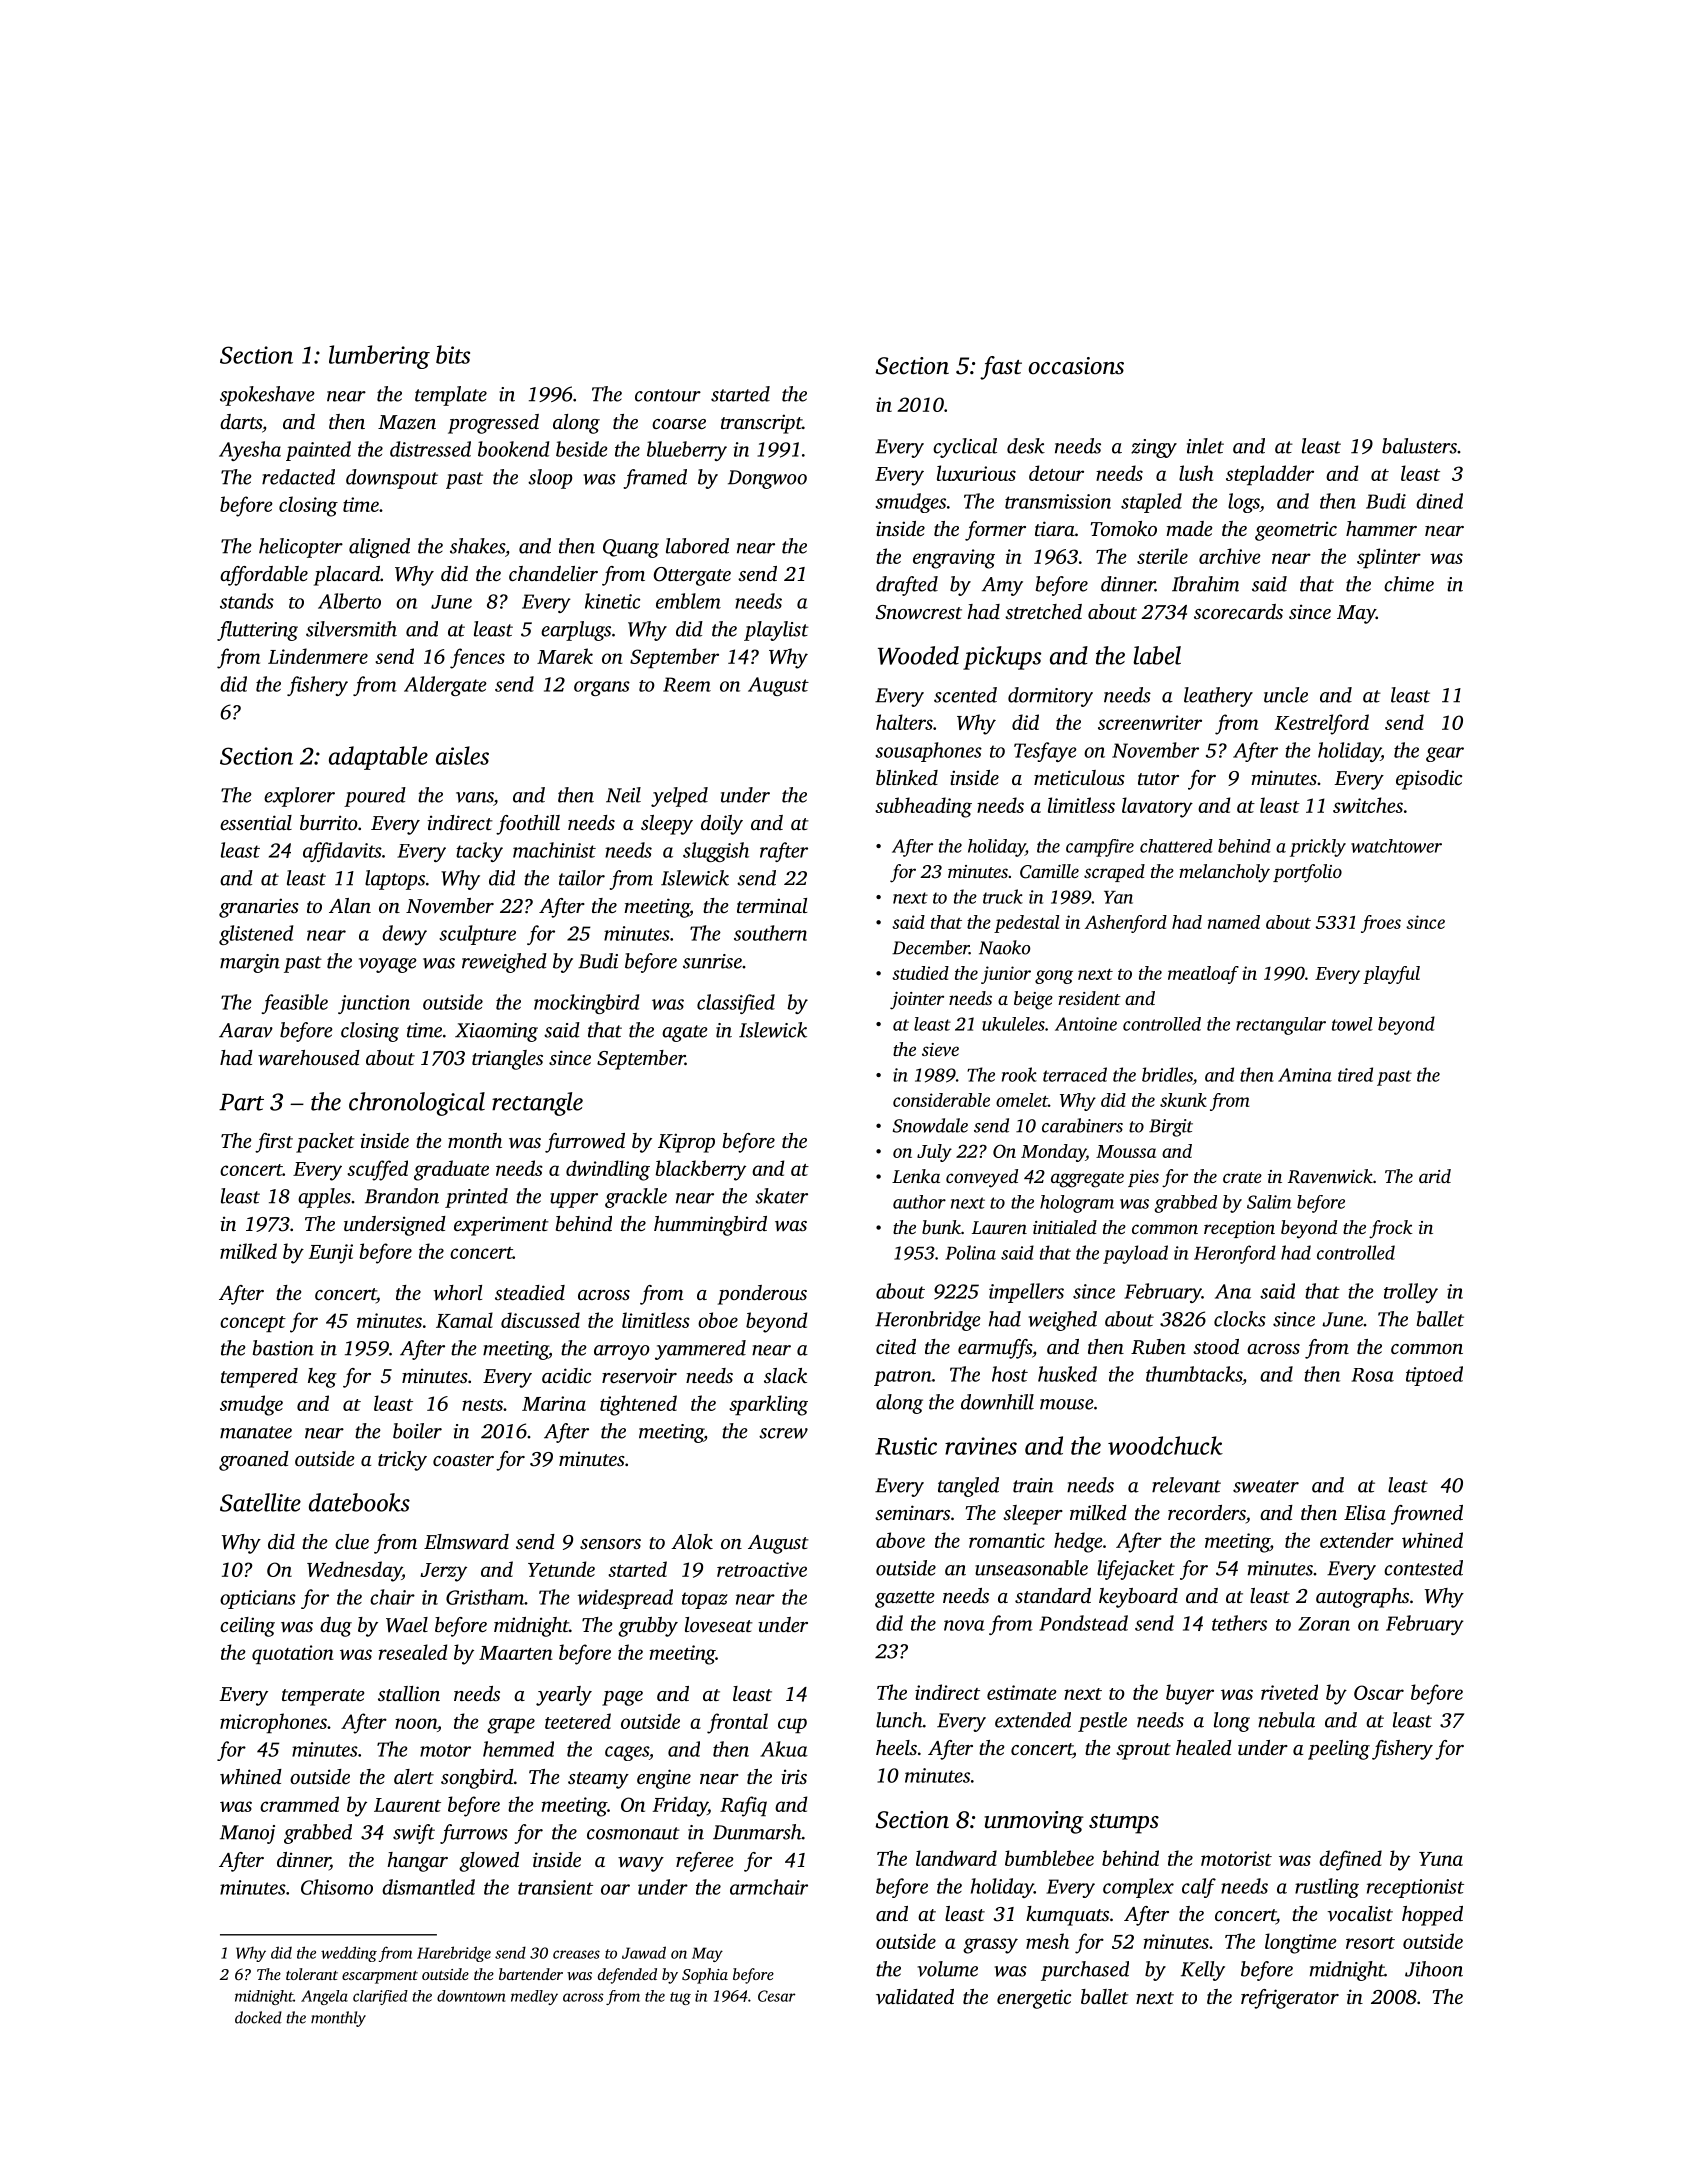  Describe the element at coordinates (907, 586) in the page. I see `drafted` at that location.
